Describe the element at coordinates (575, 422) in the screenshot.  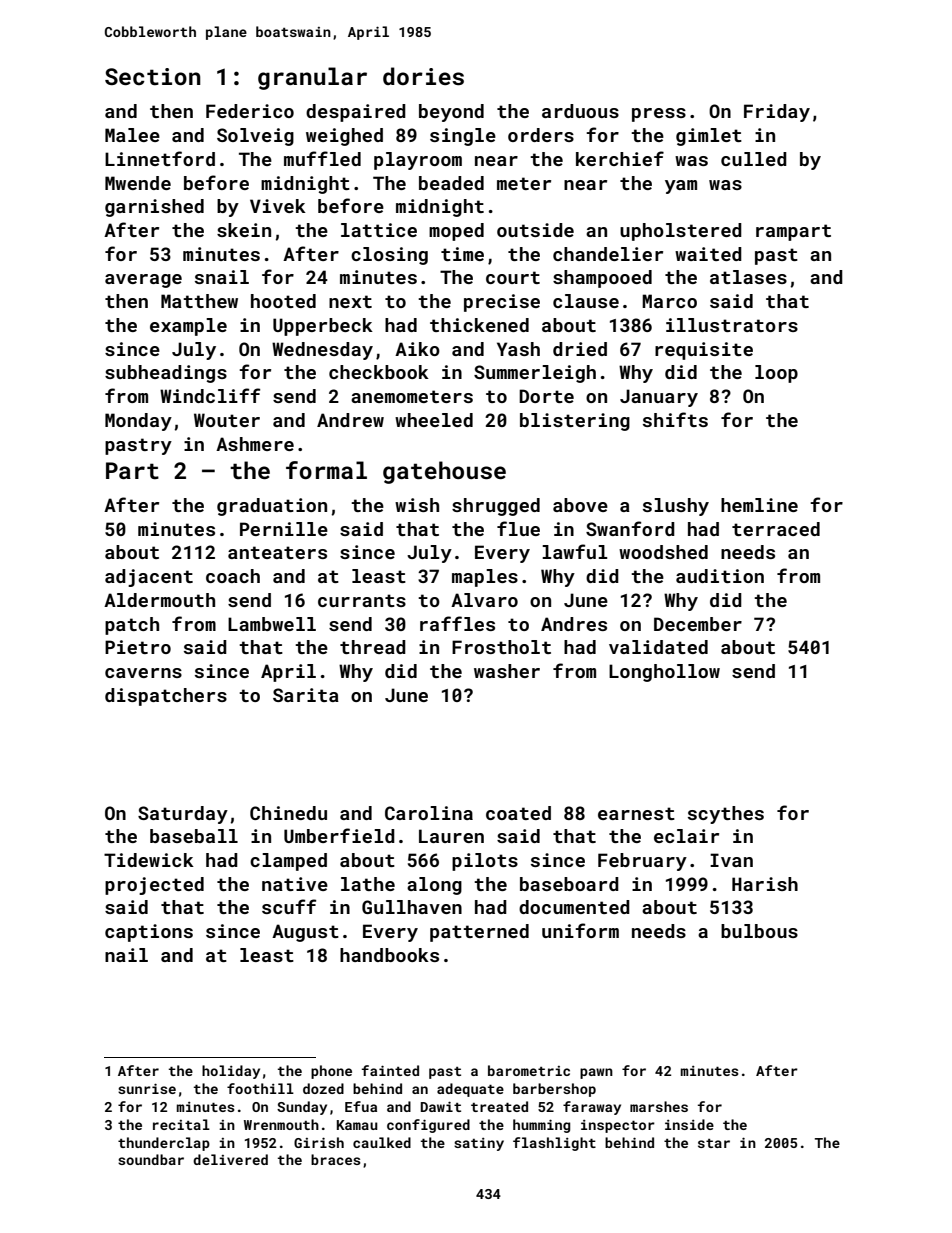
I see `blistering` at that location.
